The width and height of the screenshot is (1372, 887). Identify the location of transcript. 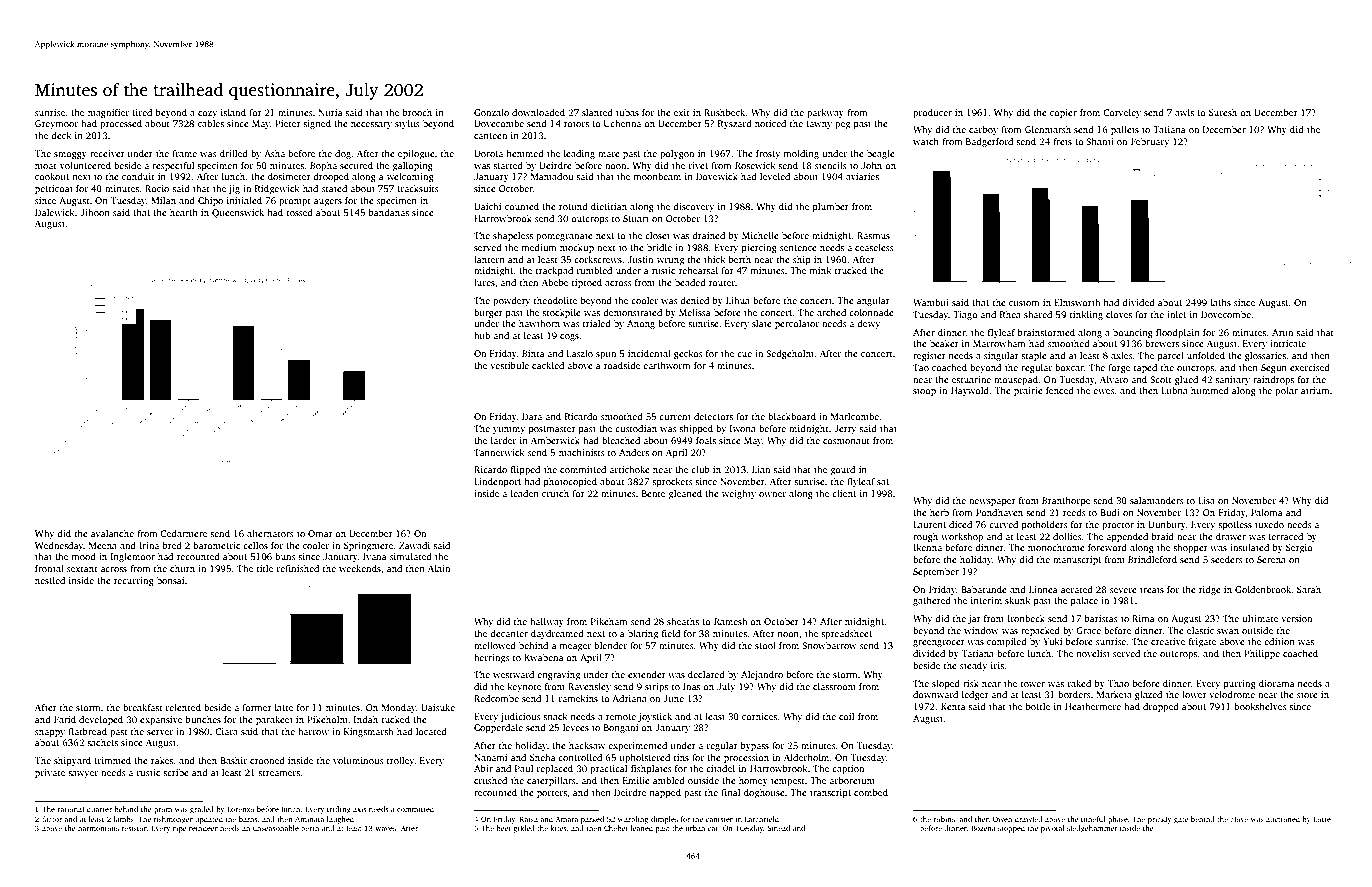
(830, 793).
